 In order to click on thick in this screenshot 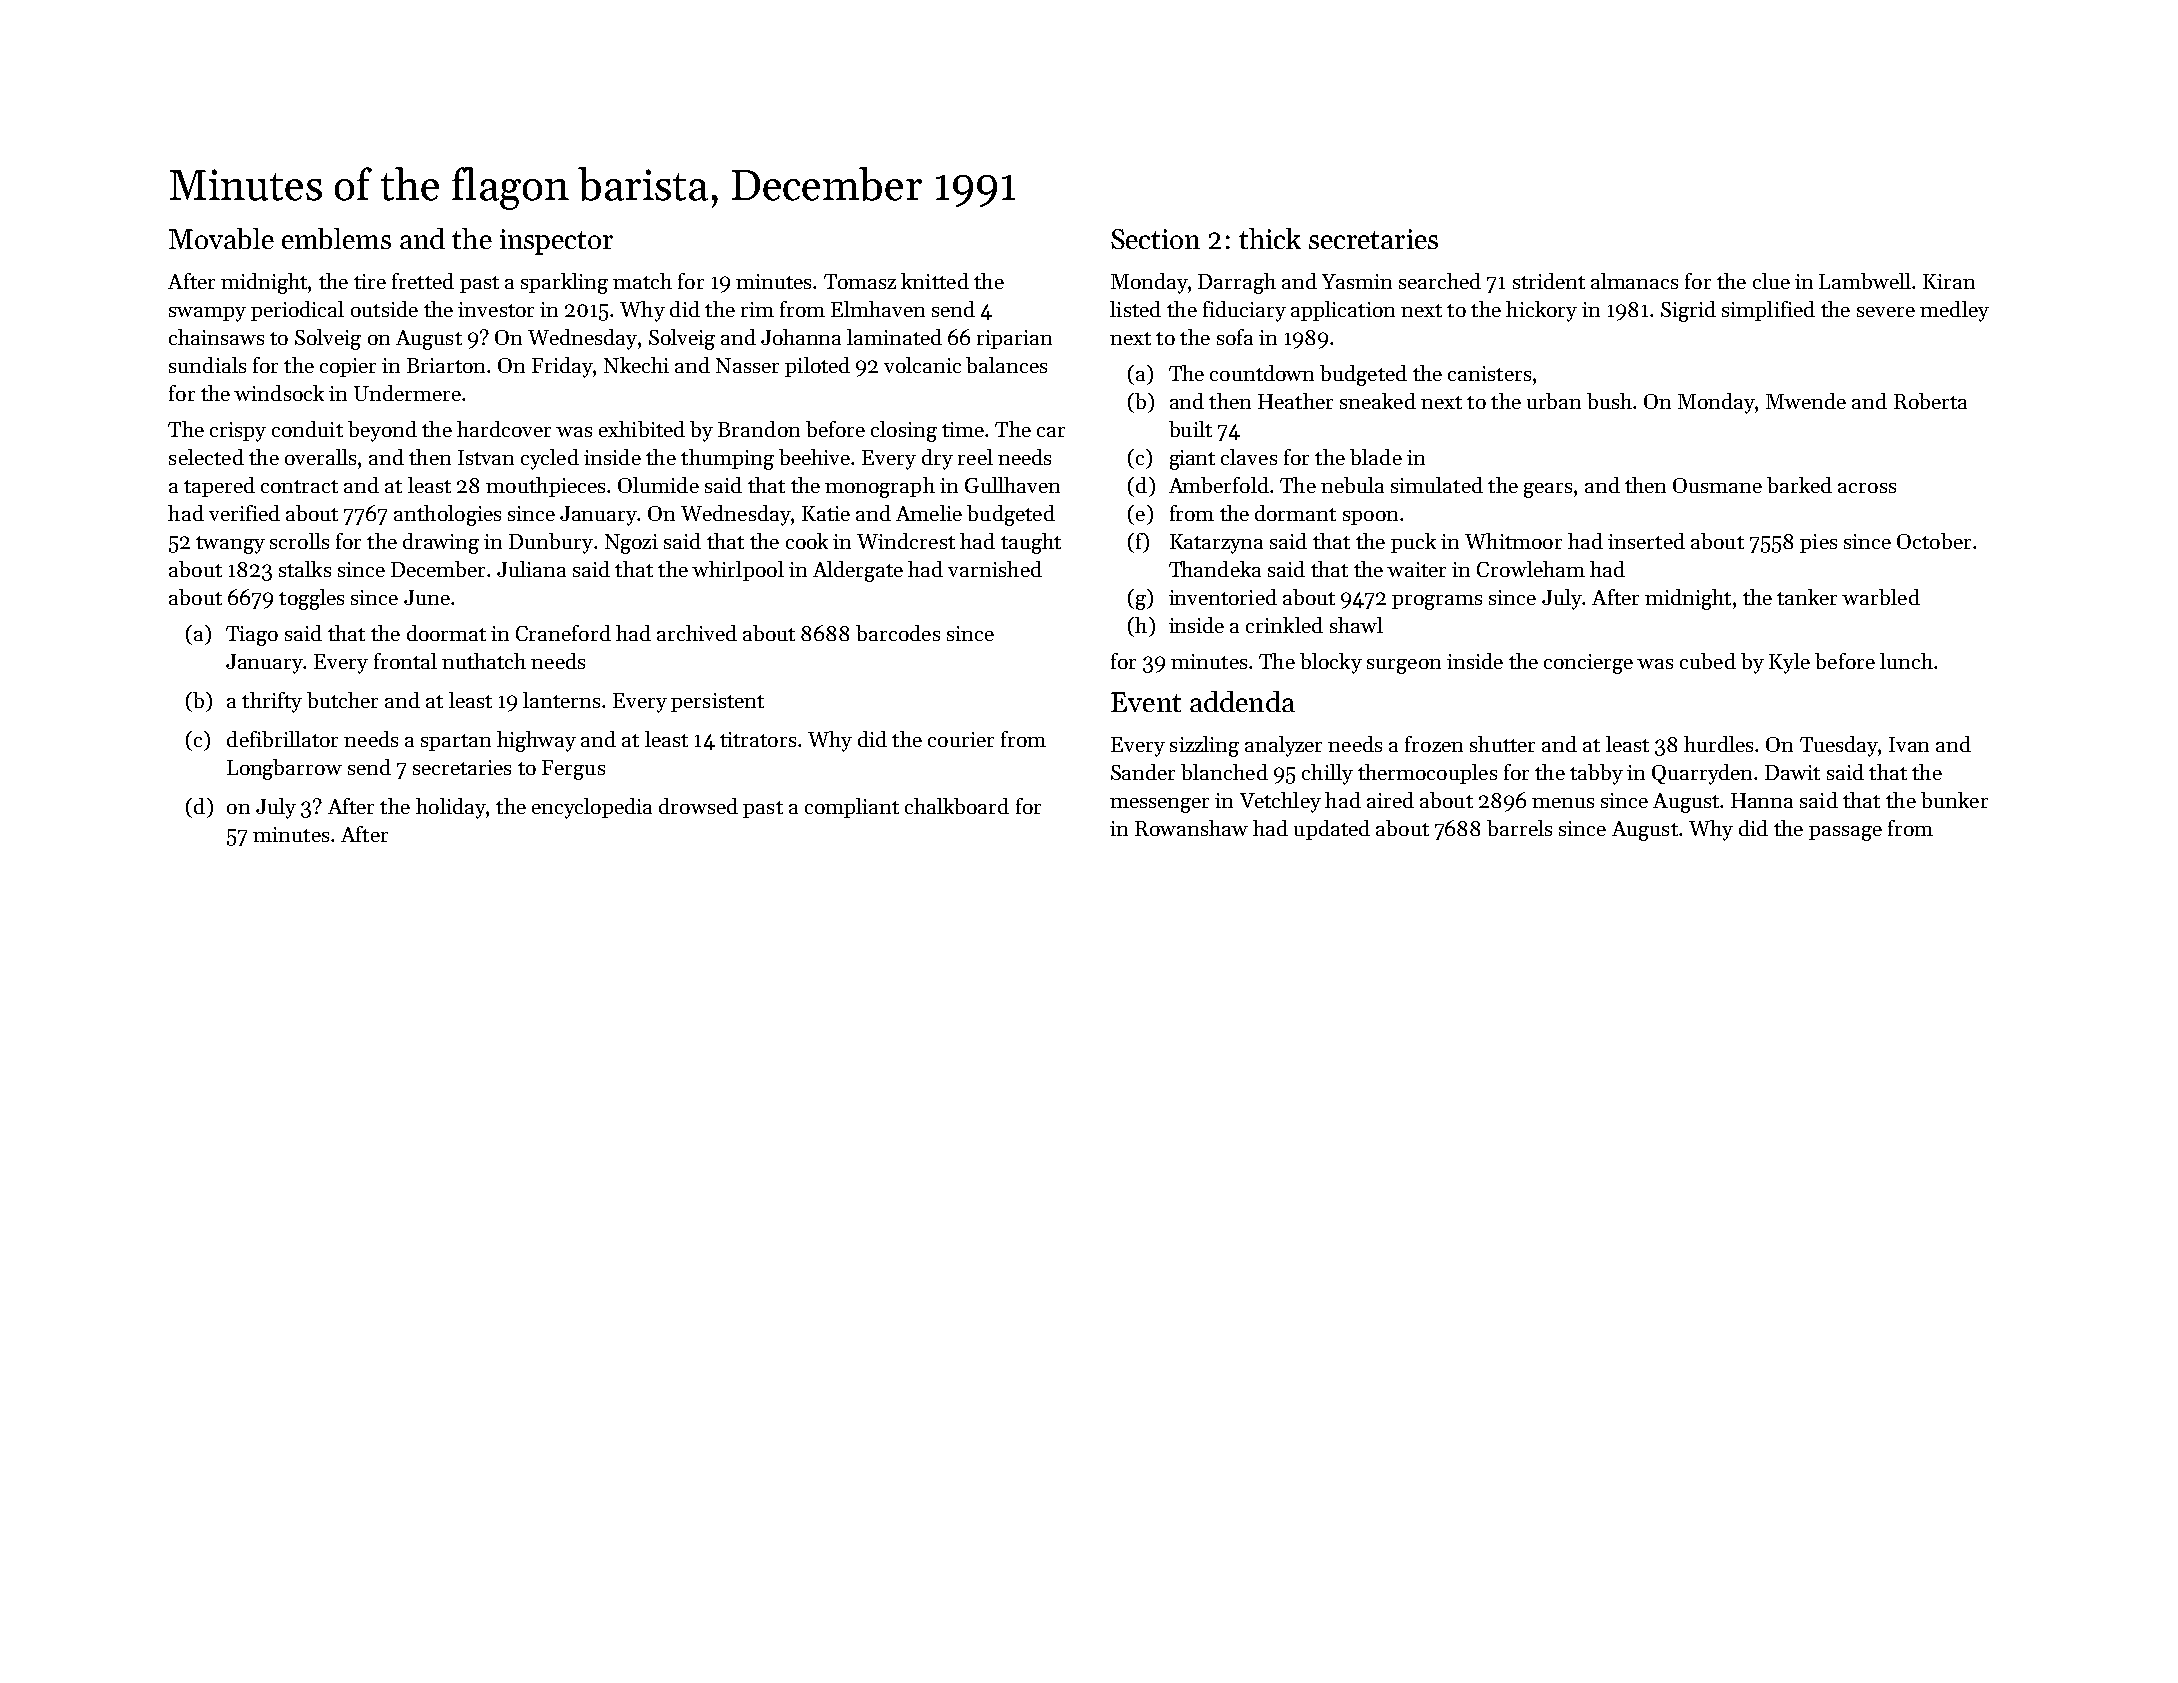, I will do `click(1270, 238)`.
